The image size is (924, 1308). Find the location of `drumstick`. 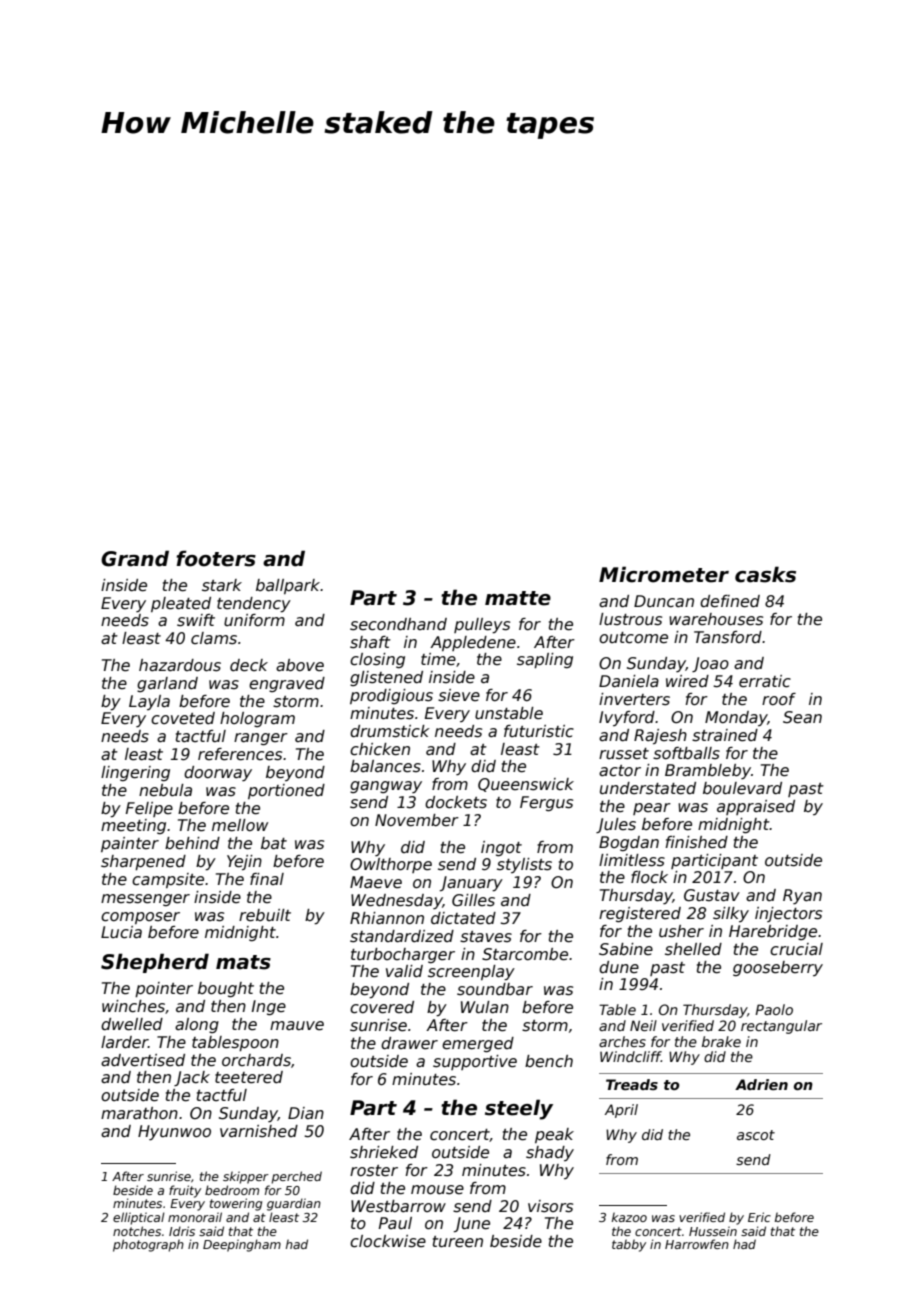

drumstick is located at coordinates (390, 731).
